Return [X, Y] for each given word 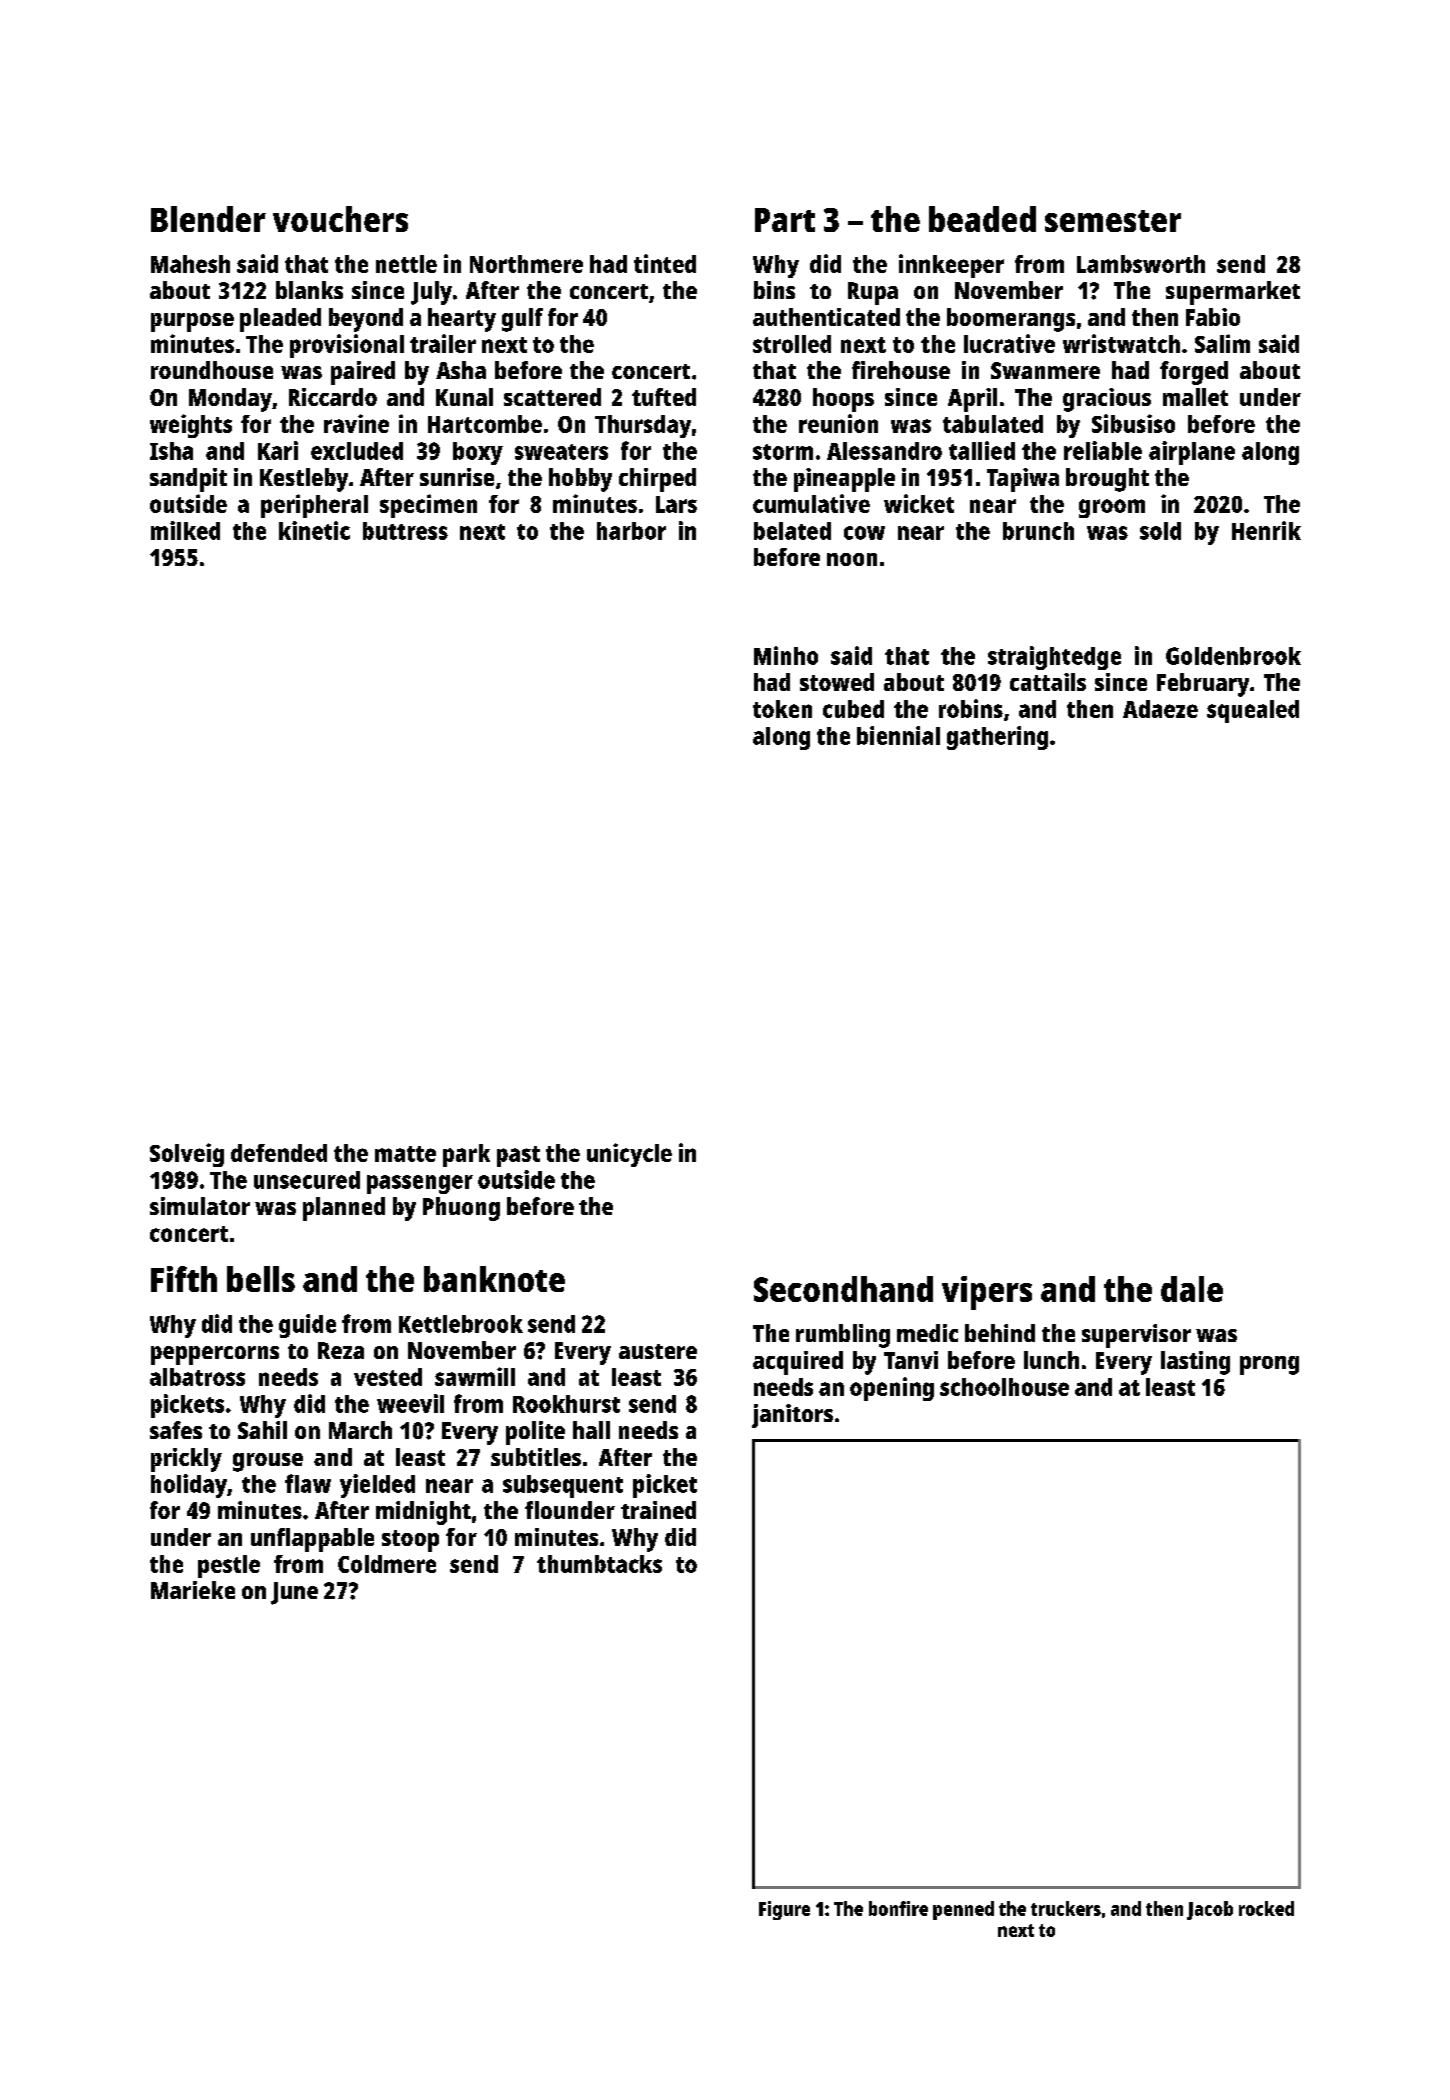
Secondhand [843, 1289]
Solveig [187, 1155]
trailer [443, 343]
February [1203, 685]
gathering [997, 738]
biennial [898, 735]
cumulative [811, 503]
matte [405, 1154]
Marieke [193, 1590]
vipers [987, 1293]
